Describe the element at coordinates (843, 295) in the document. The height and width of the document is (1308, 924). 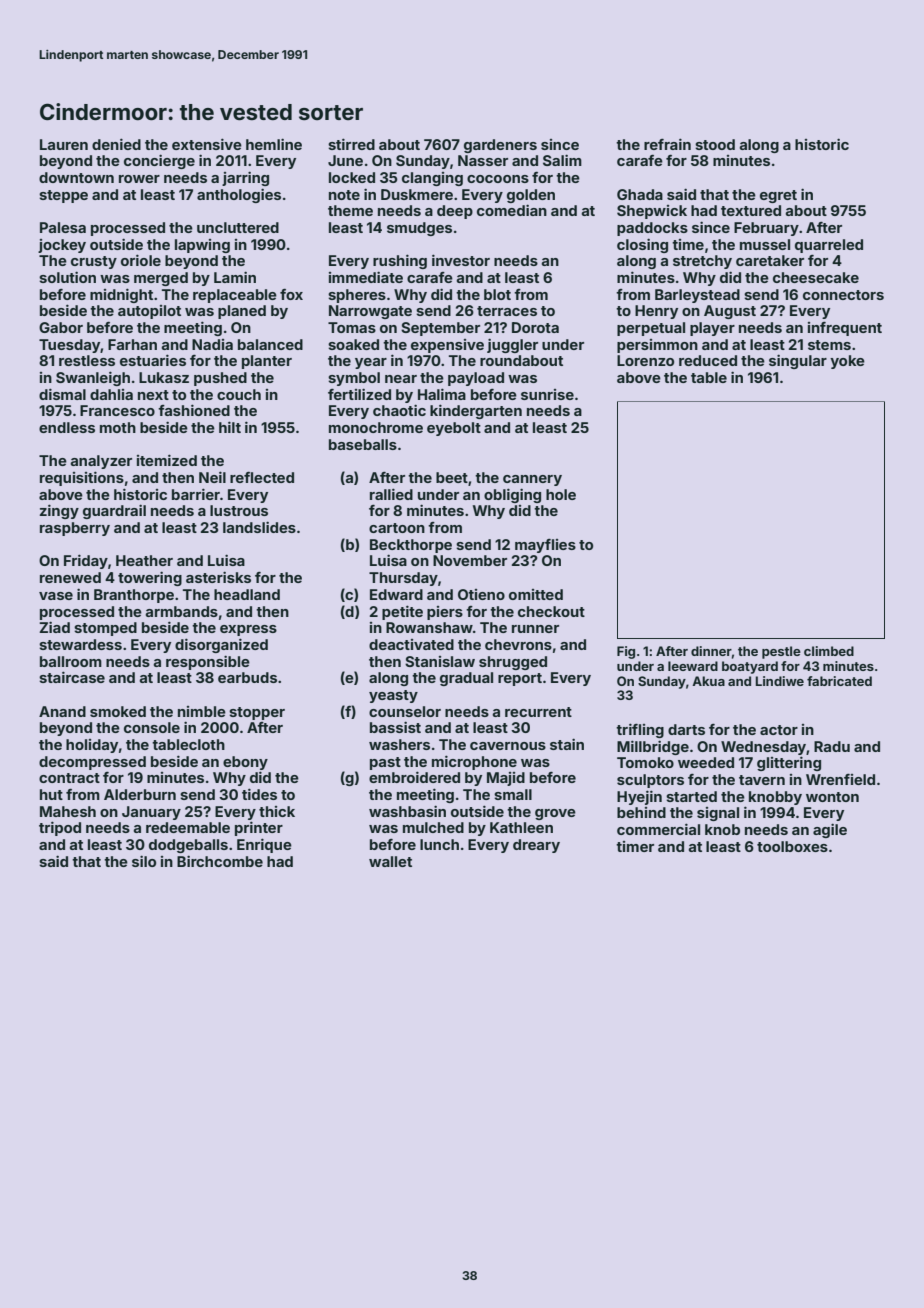
I see `connectors` at that location.
